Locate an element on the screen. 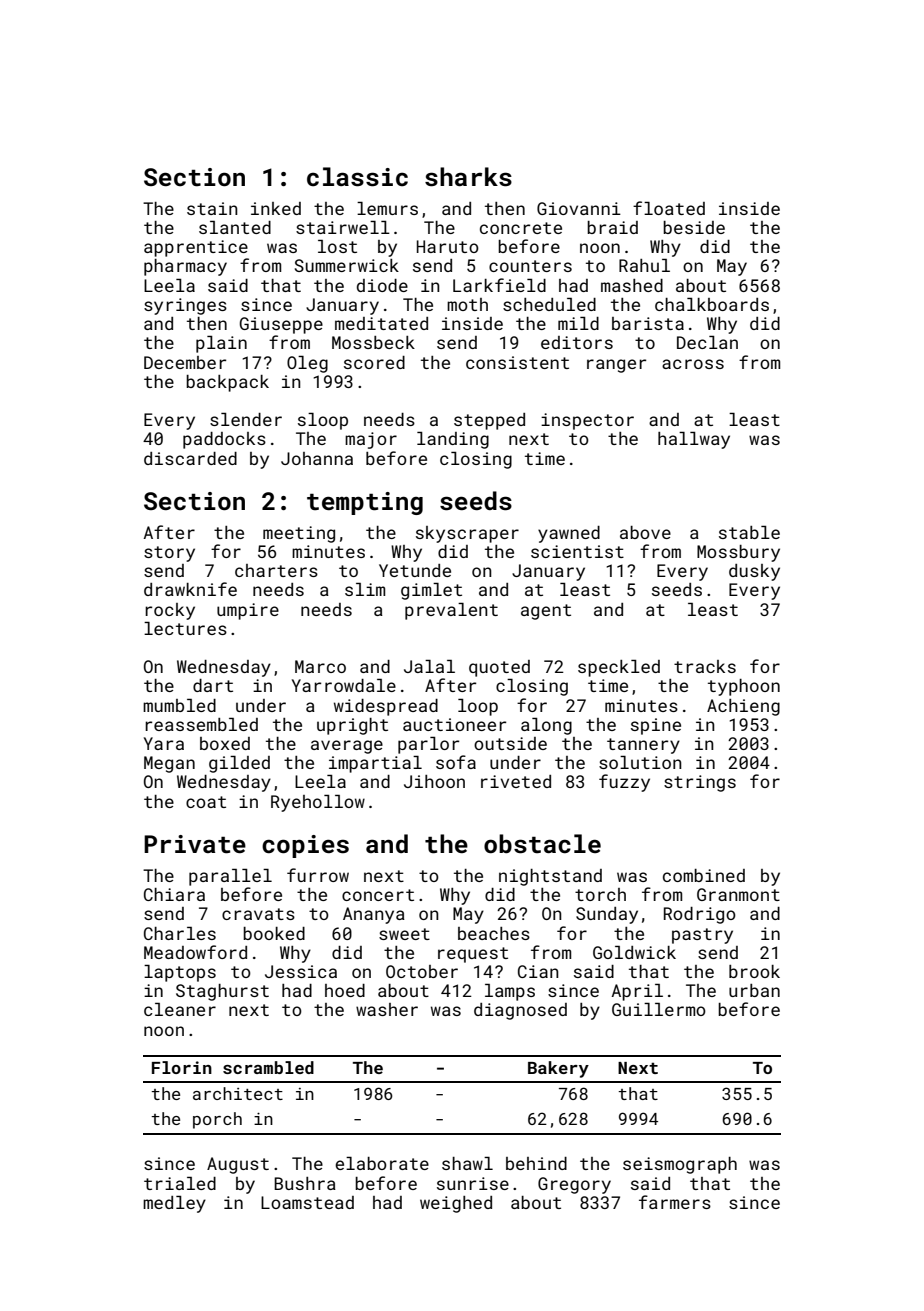 The width and height of the screenshot is (924, 1311). sharks is located at coordinates (468, 177).
